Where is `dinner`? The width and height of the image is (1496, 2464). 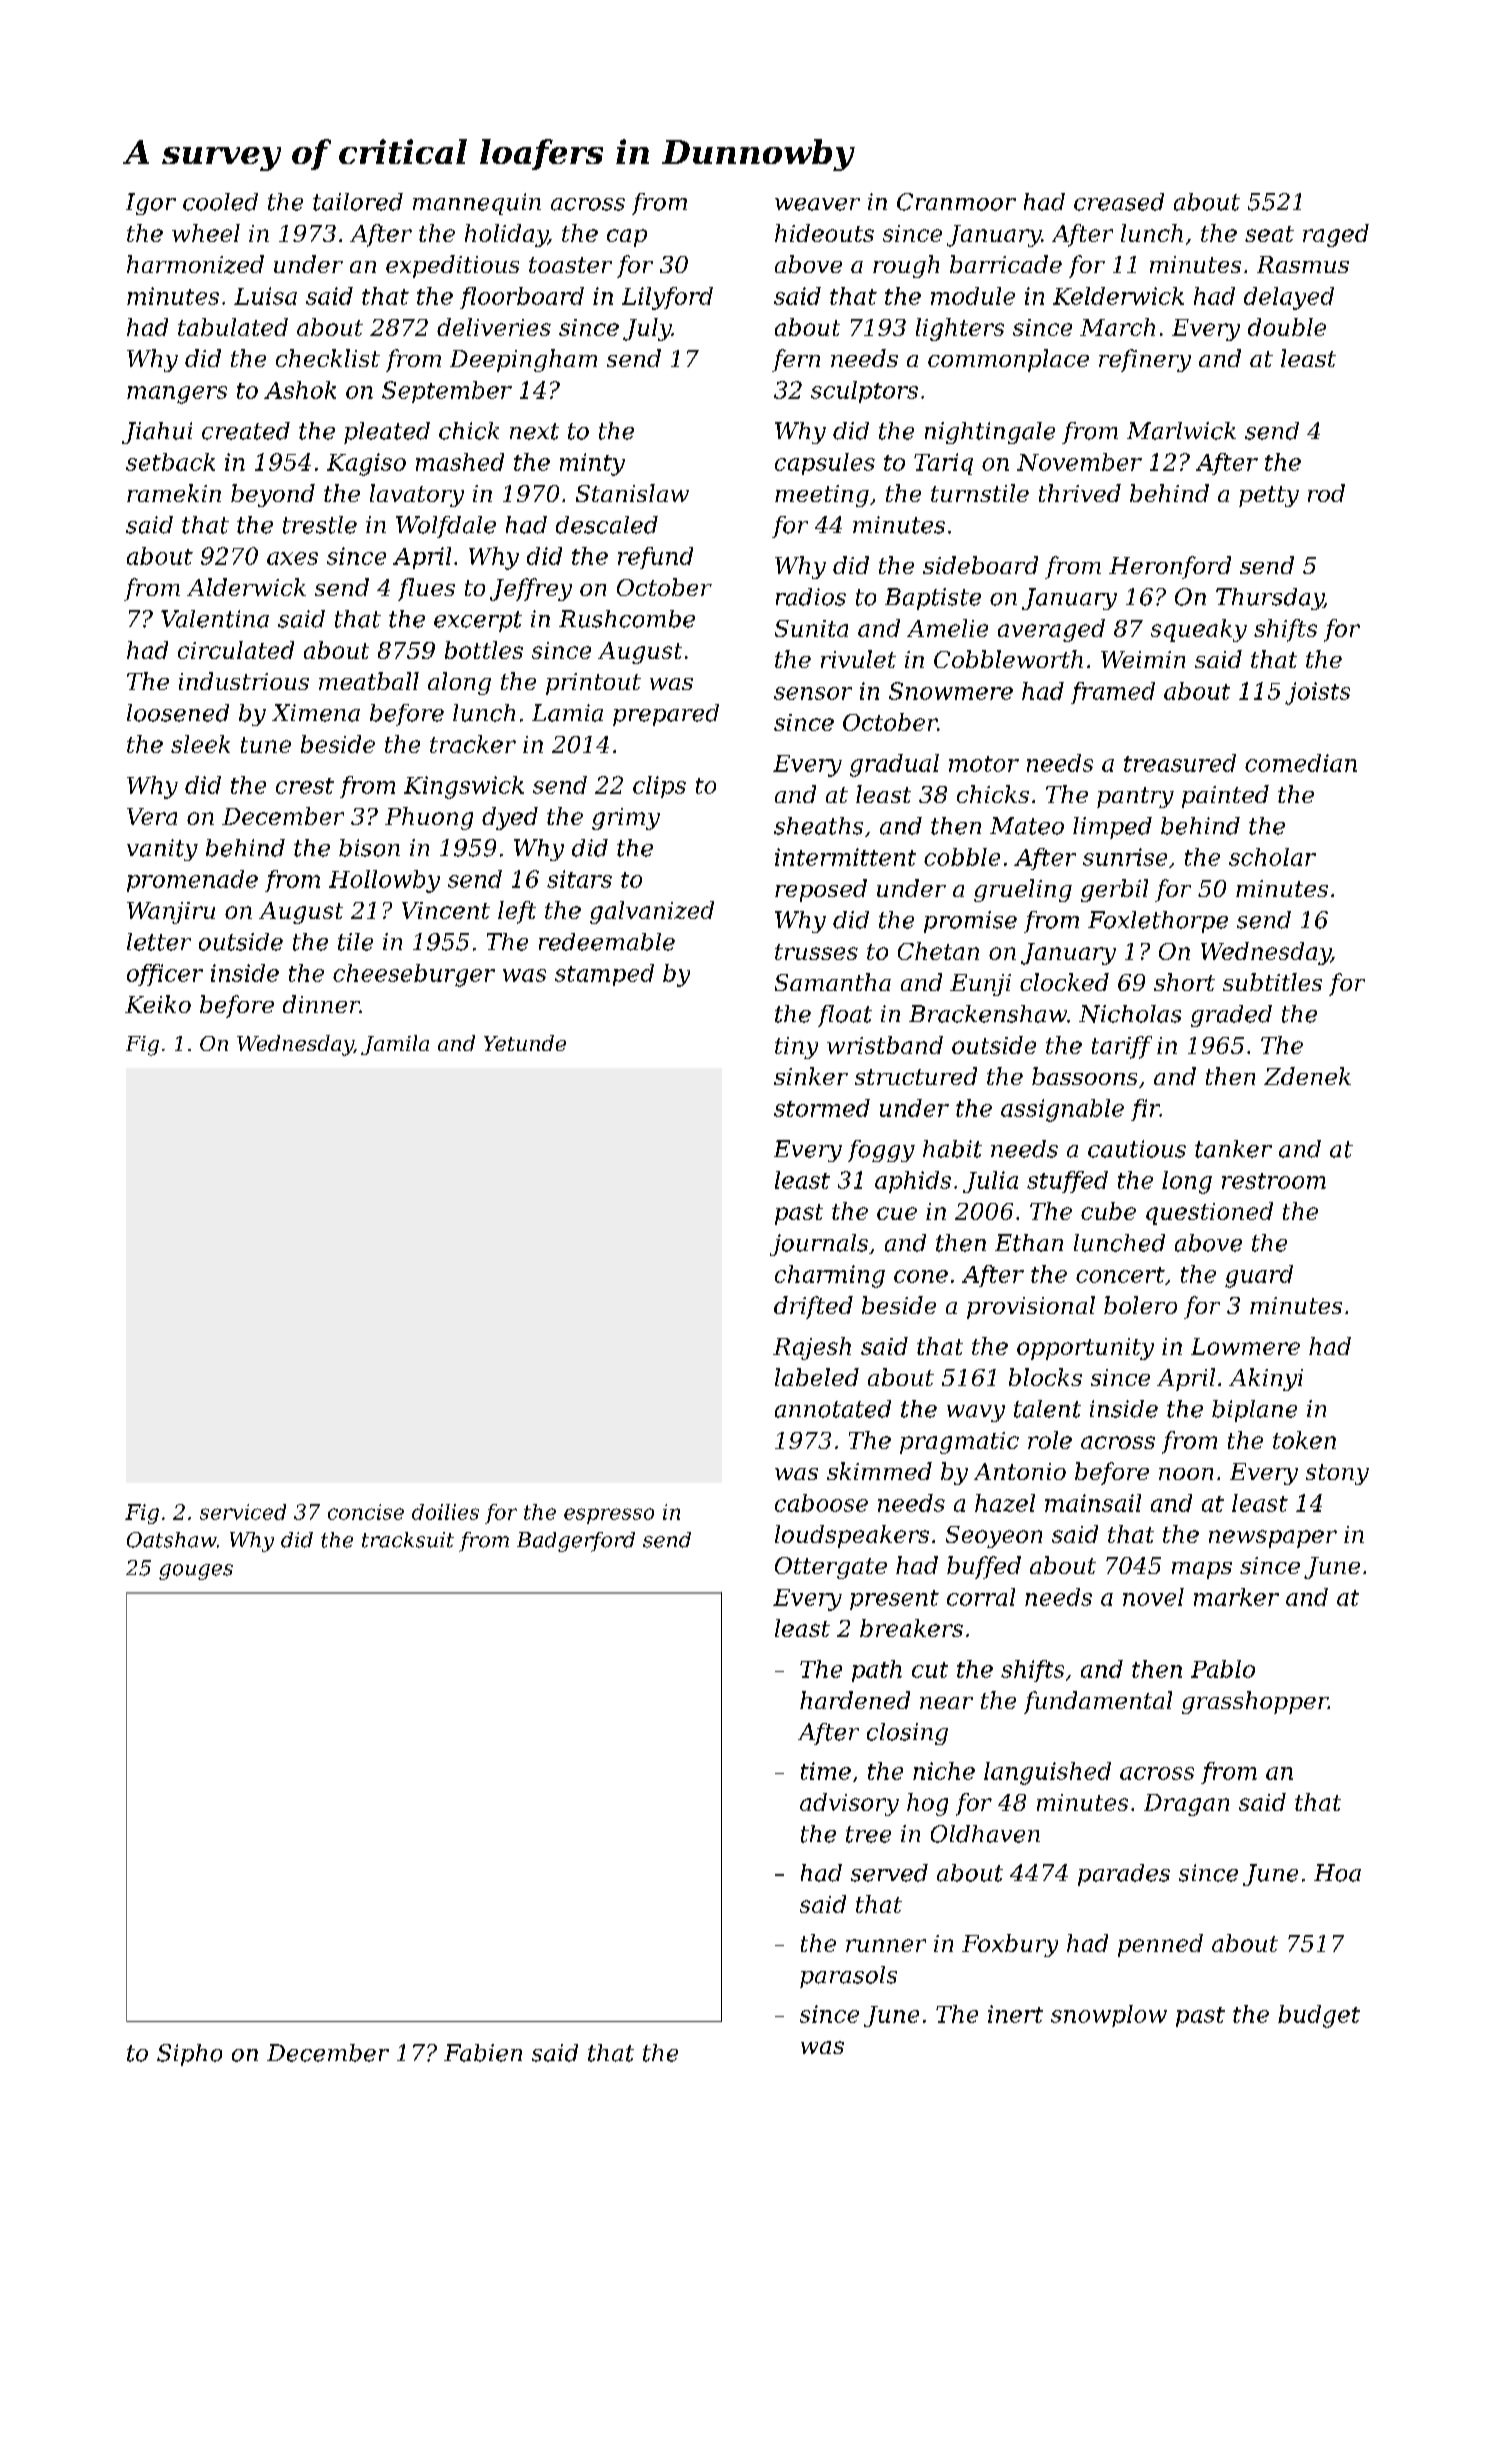 dinner is located at coordinates (321, 1004).
